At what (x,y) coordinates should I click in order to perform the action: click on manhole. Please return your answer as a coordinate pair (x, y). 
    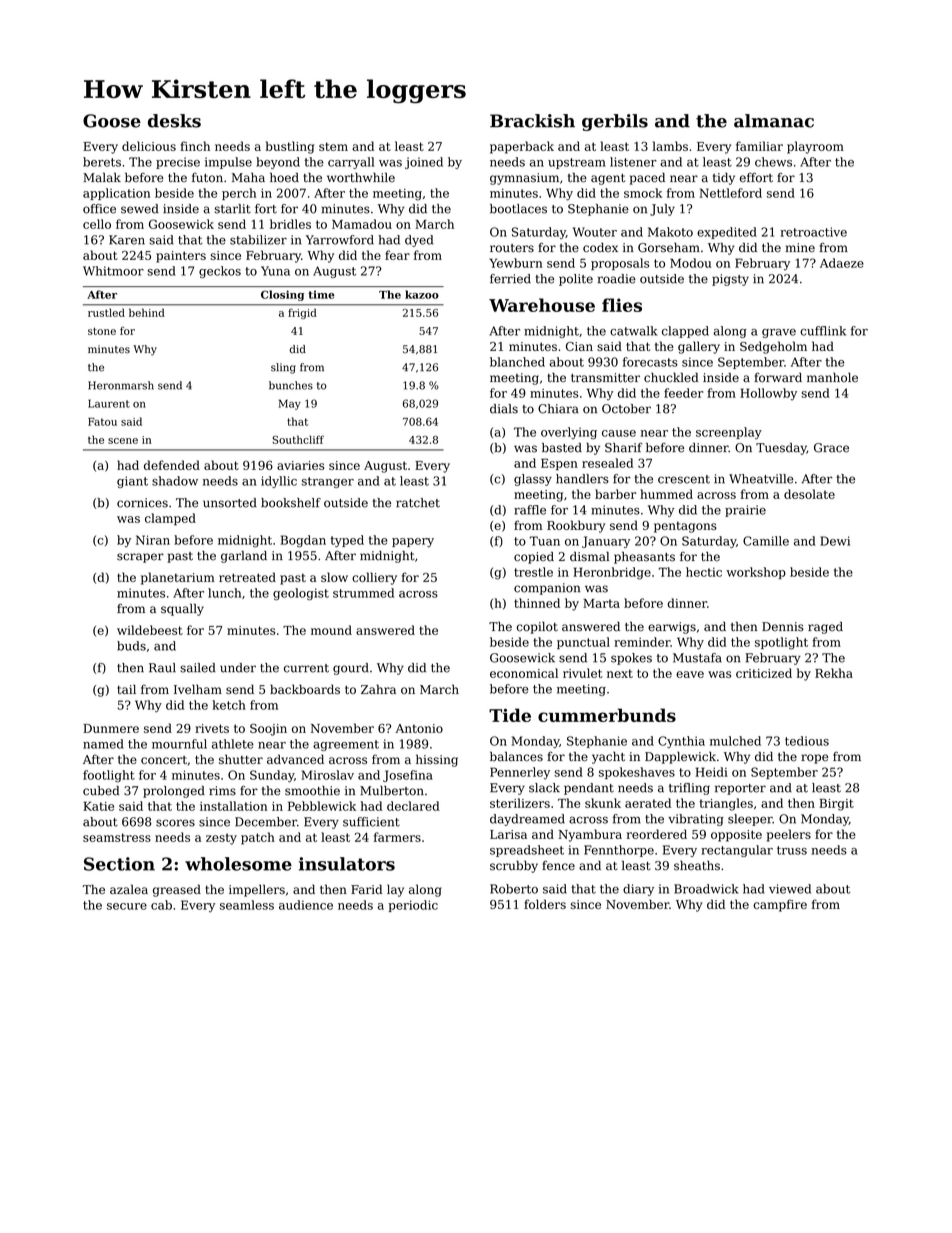
    Looking at the image, I should click on (832, 378).
